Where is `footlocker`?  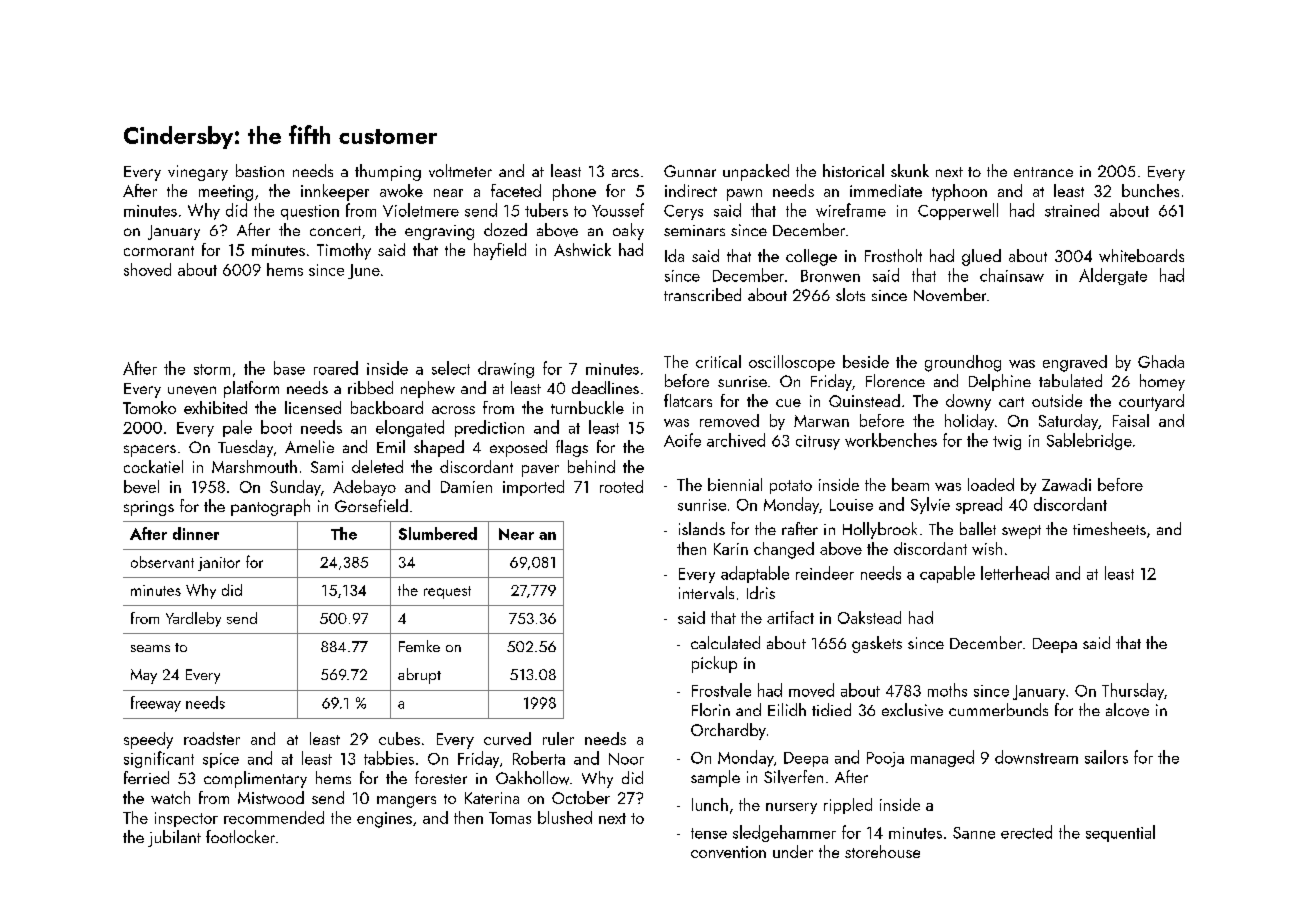 footlocker is located at coordinates (240, 836).
